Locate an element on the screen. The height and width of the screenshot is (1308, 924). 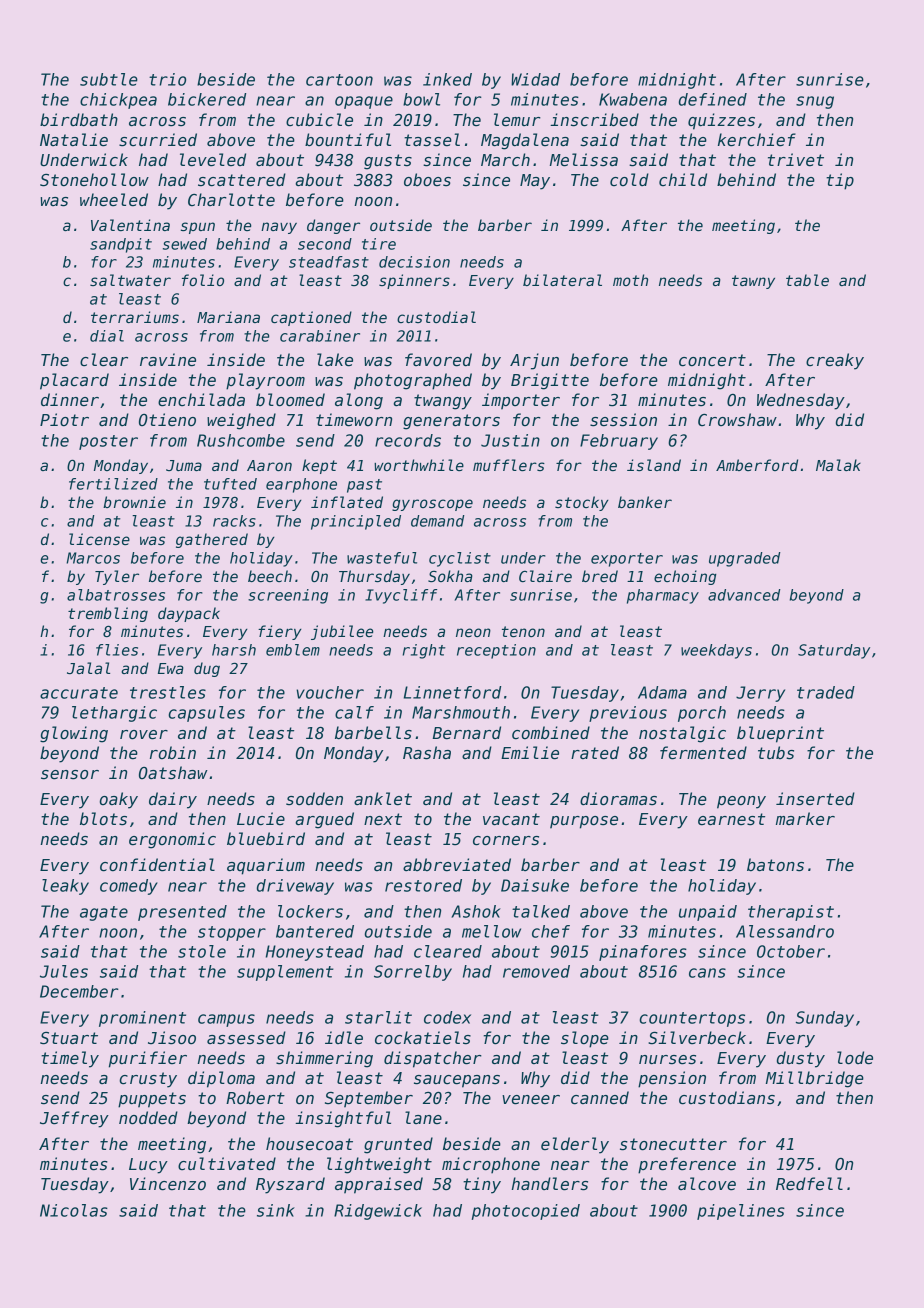
Kwabena is located at coordinates (633, 99).
